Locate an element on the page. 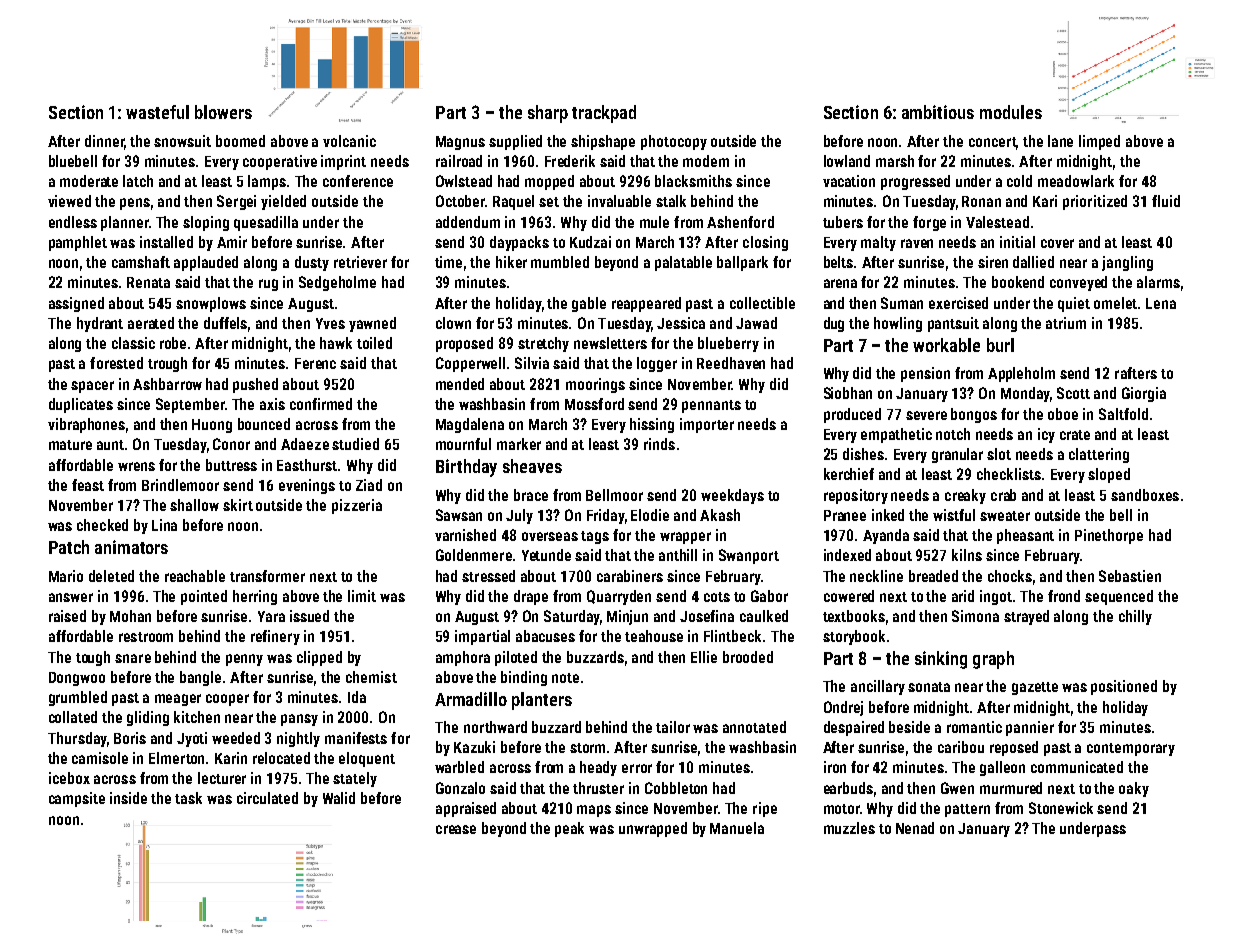  positioned is located at coordinates (1124, 687).
